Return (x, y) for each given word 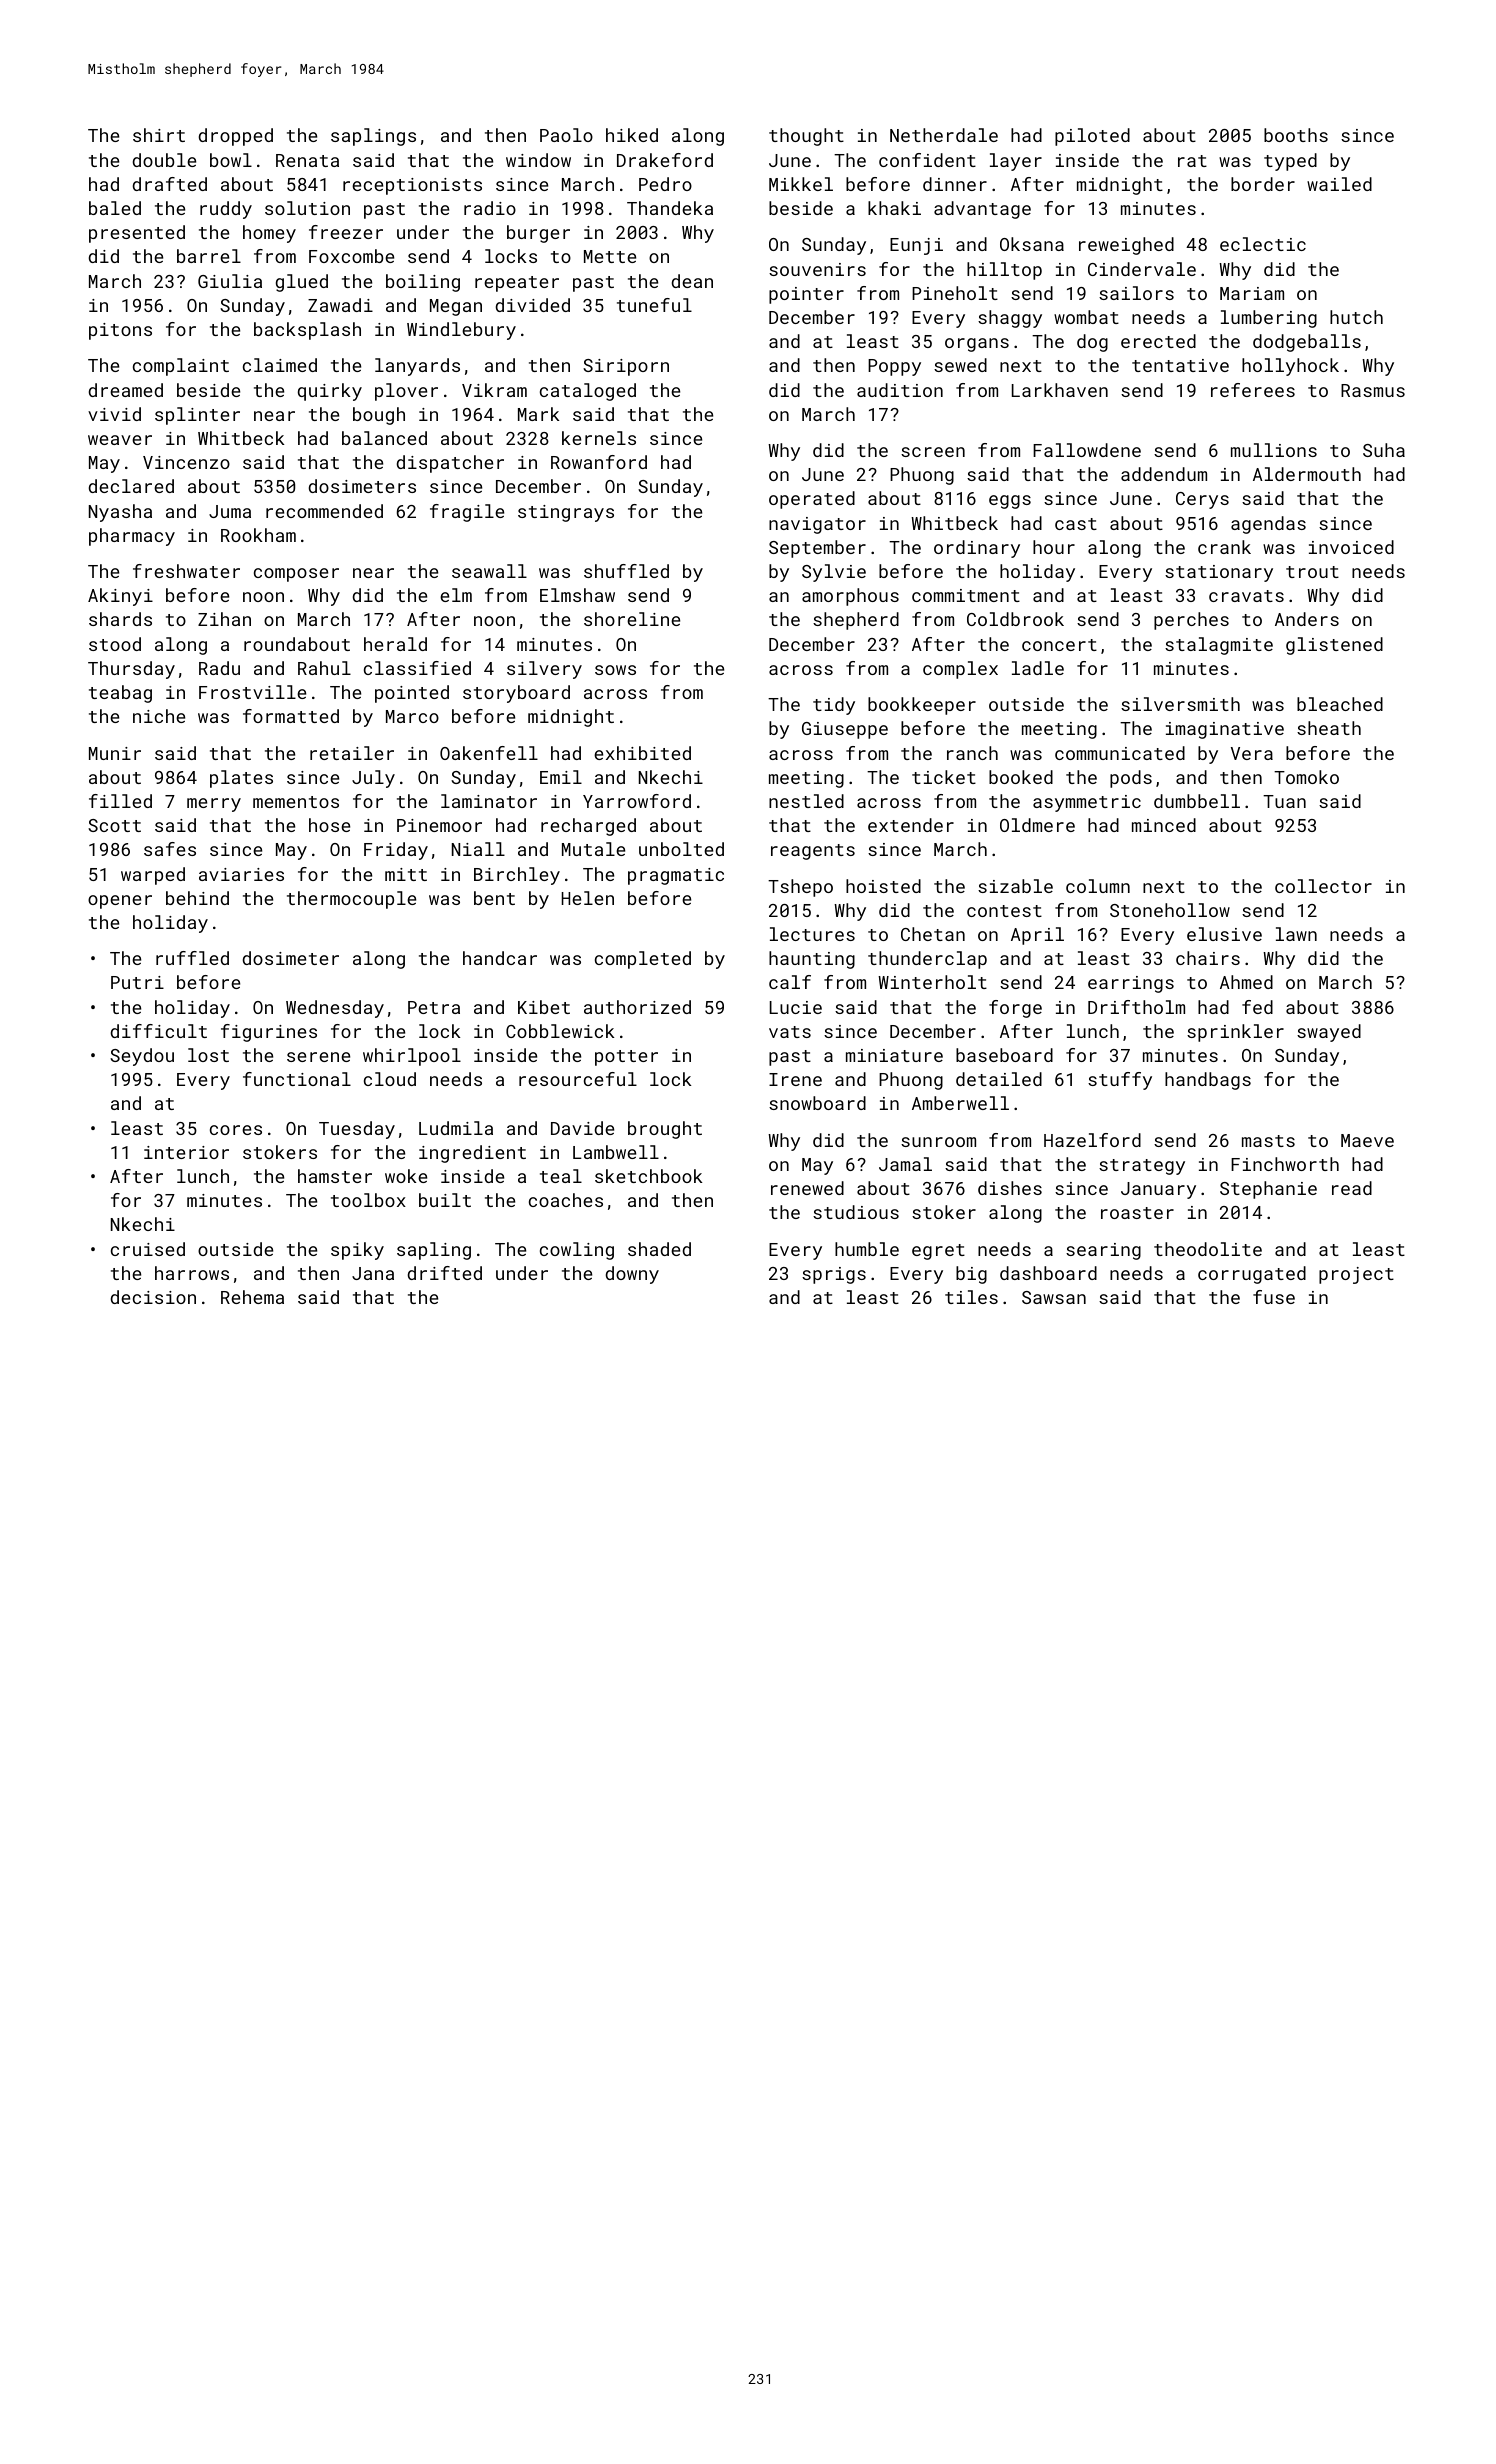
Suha (1384, 450)
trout (1312, 572)
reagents (813, 852)
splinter (197, 416)
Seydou (142, 1057)
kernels (599, 438)
